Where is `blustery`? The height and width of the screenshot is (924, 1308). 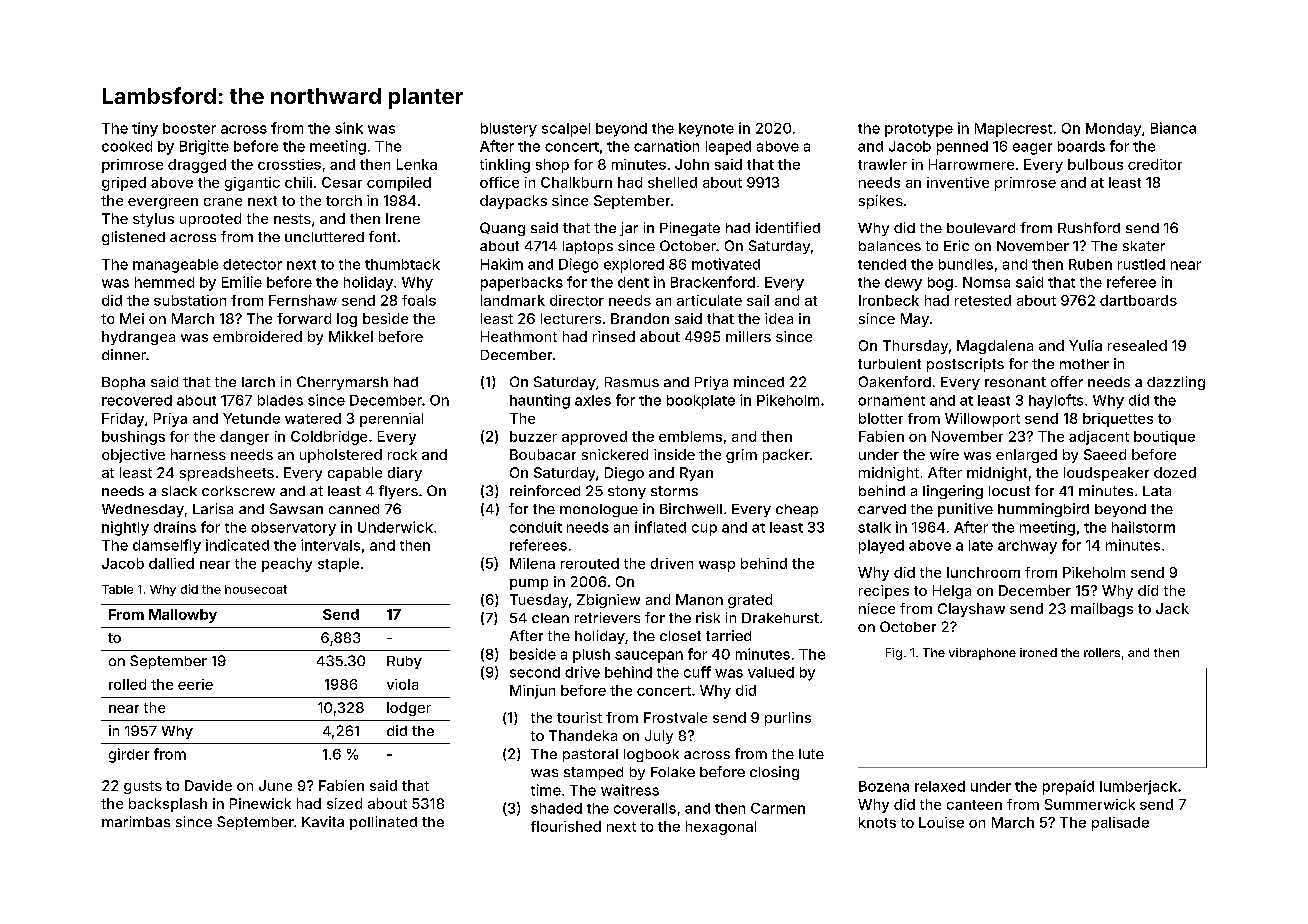
blustery is located at coordinates (509, 130).
